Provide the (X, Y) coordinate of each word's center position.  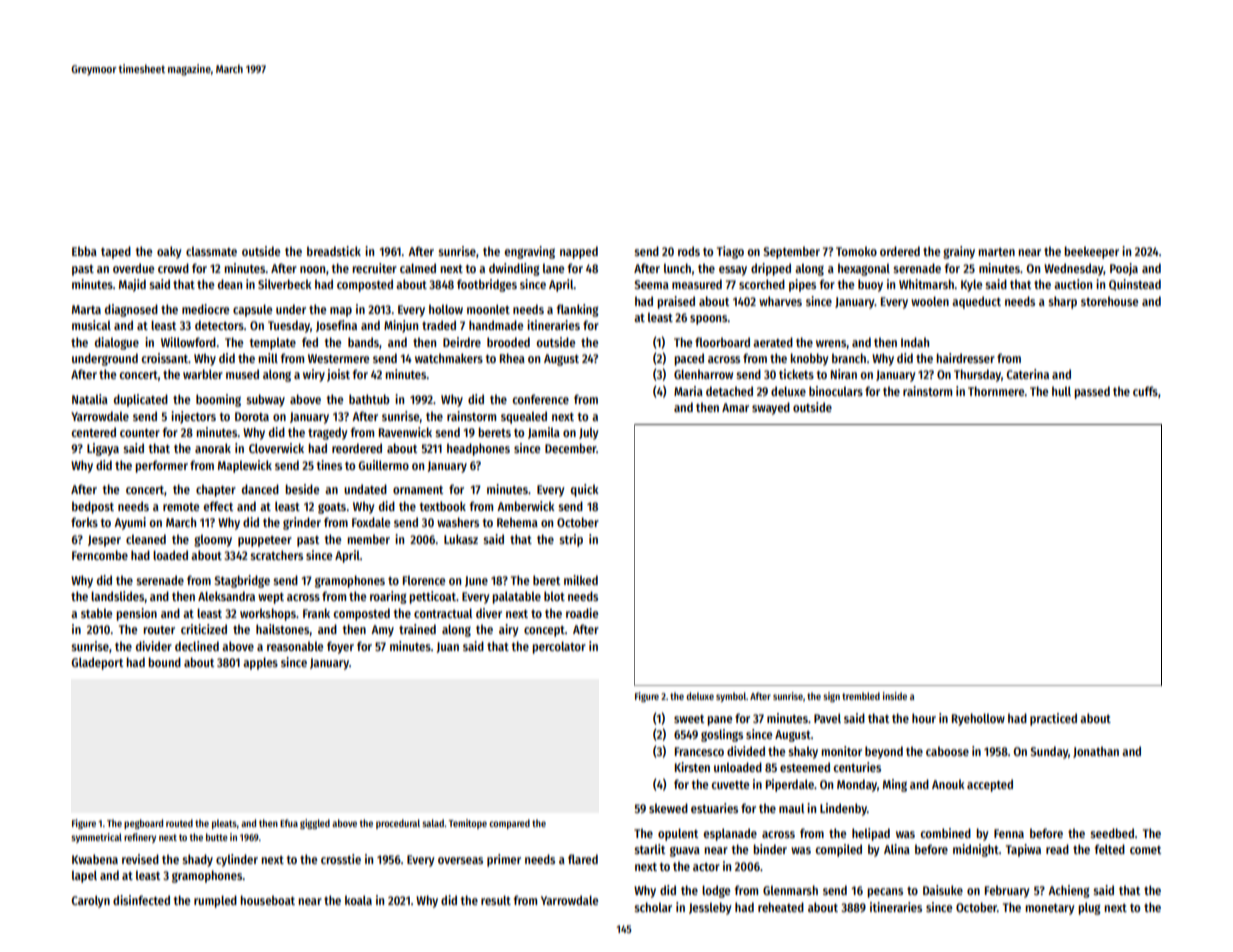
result (496, 900)
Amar (735, 407)
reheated (781, 907)
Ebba (84, 251)
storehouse (1109, 301)
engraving (529, 252)
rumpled (215, 901)
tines (329, 465)
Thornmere (996, 391)
